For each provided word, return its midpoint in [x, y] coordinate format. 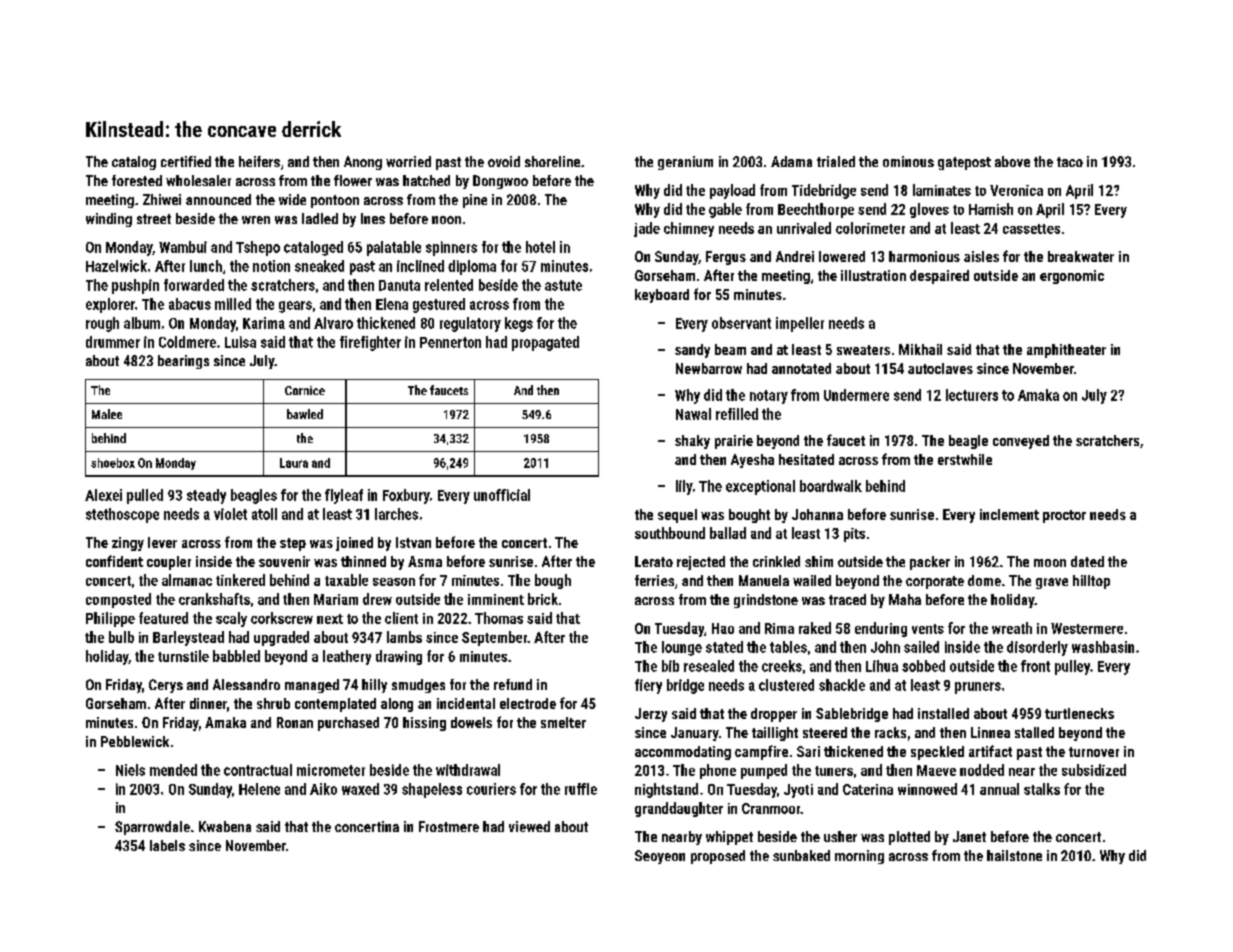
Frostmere [449, 826]
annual [999, 789]
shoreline [552, 161]
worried [408, 161]
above [1012, 161]
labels [167, 845]
